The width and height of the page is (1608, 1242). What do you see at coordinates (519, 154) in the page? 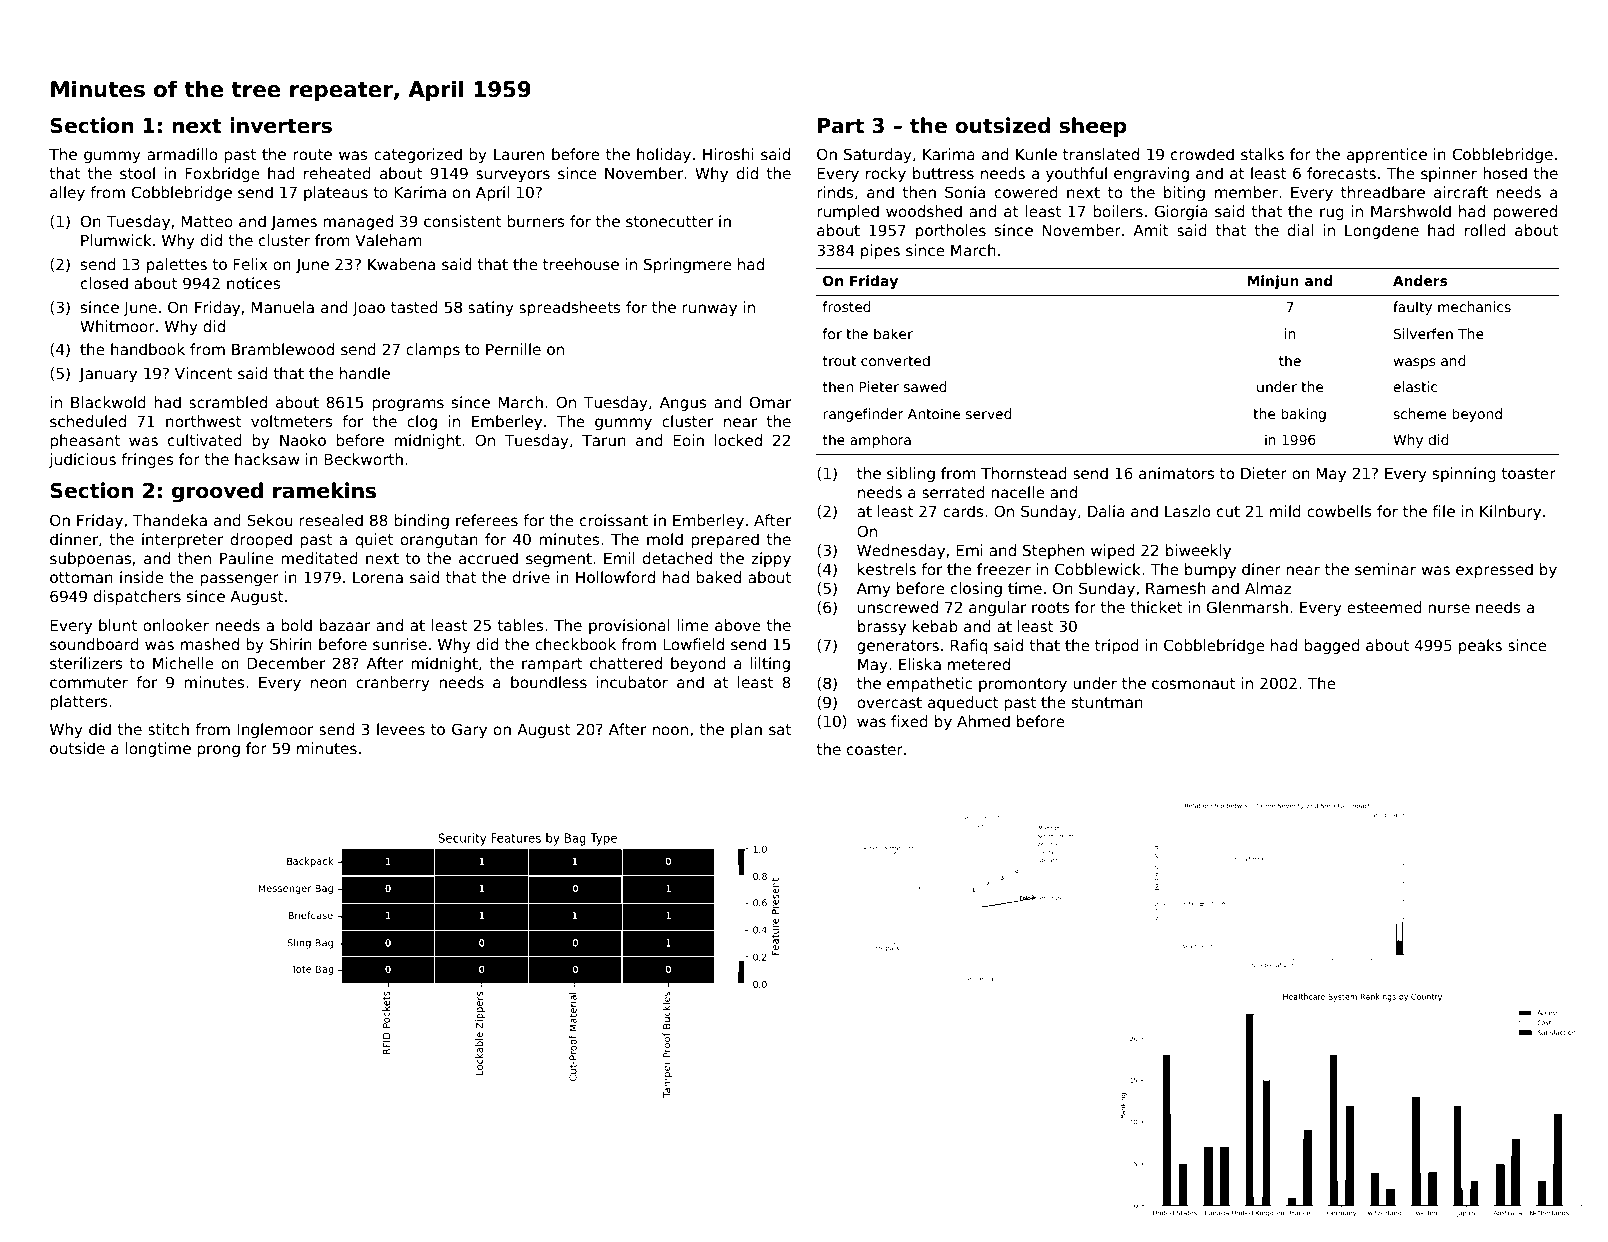
I see `Lauren` at bounding box center [519, 154].
